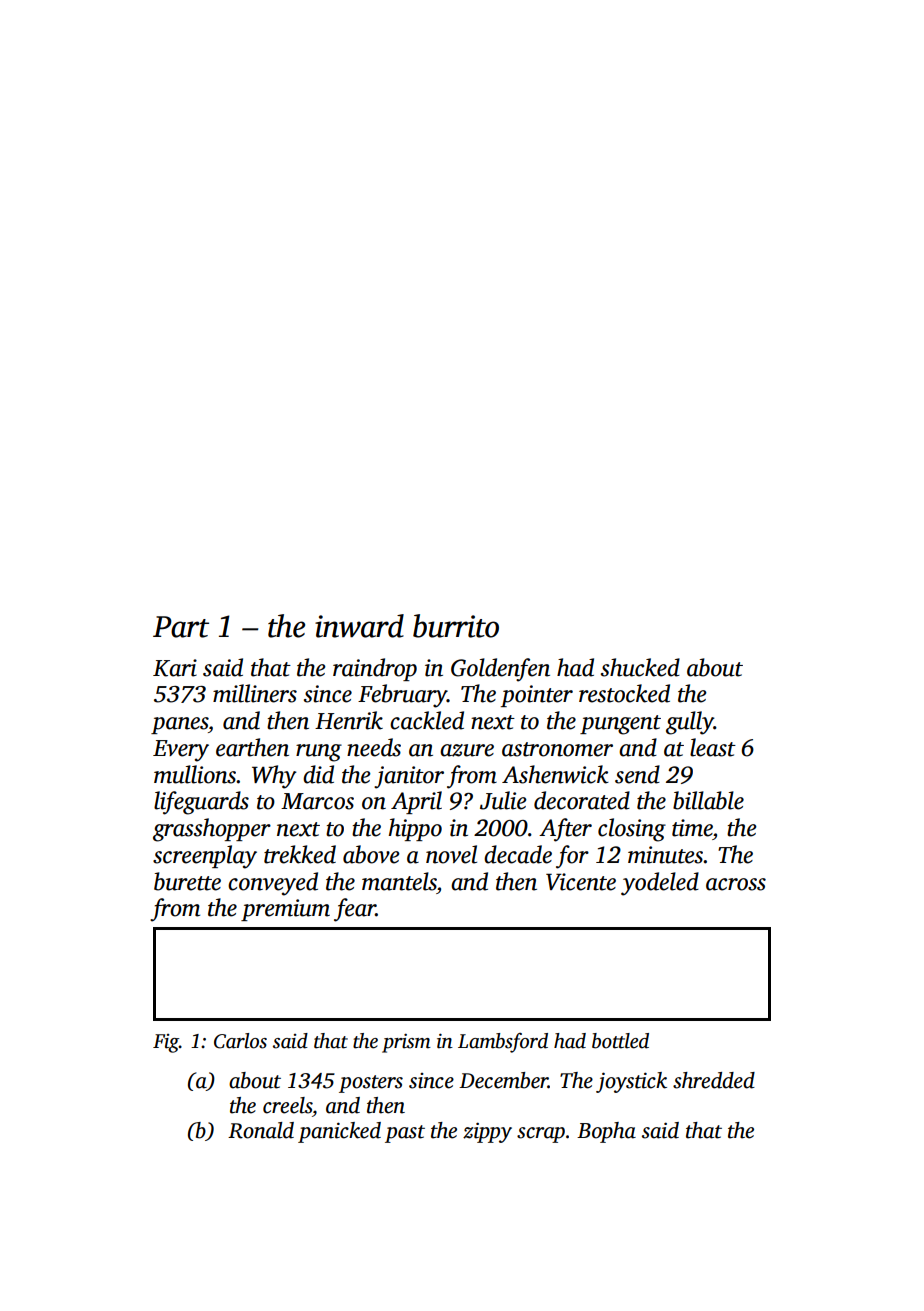  What do you see at coordinates (285, 910) in the screenshot?
I see `premium` at bounding box center [285, 910].
